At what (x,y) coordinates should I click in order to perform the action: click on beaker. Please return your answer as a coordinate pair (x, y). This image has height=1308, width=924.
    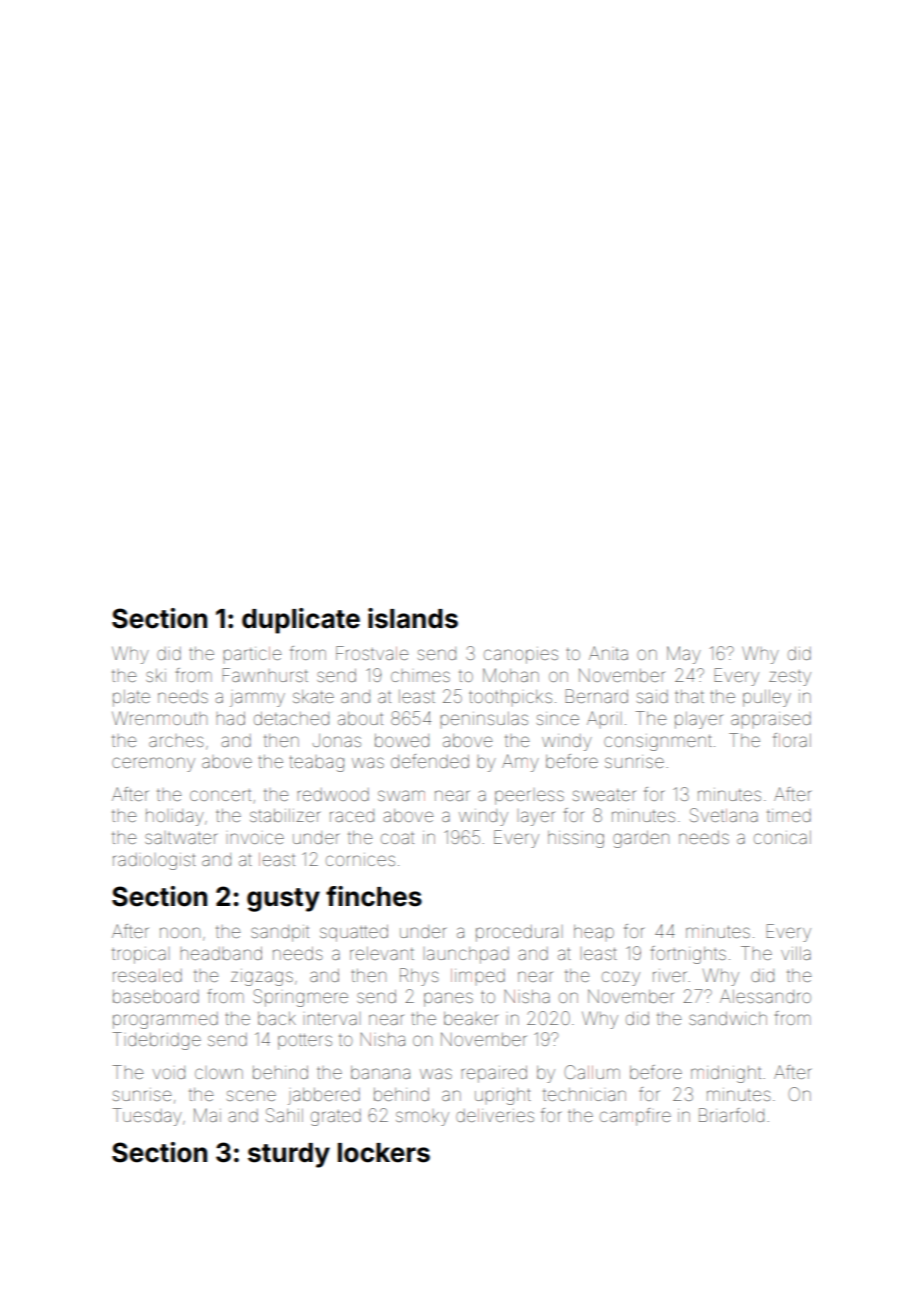
    Looking at the image, I should click on (471, 1018).
